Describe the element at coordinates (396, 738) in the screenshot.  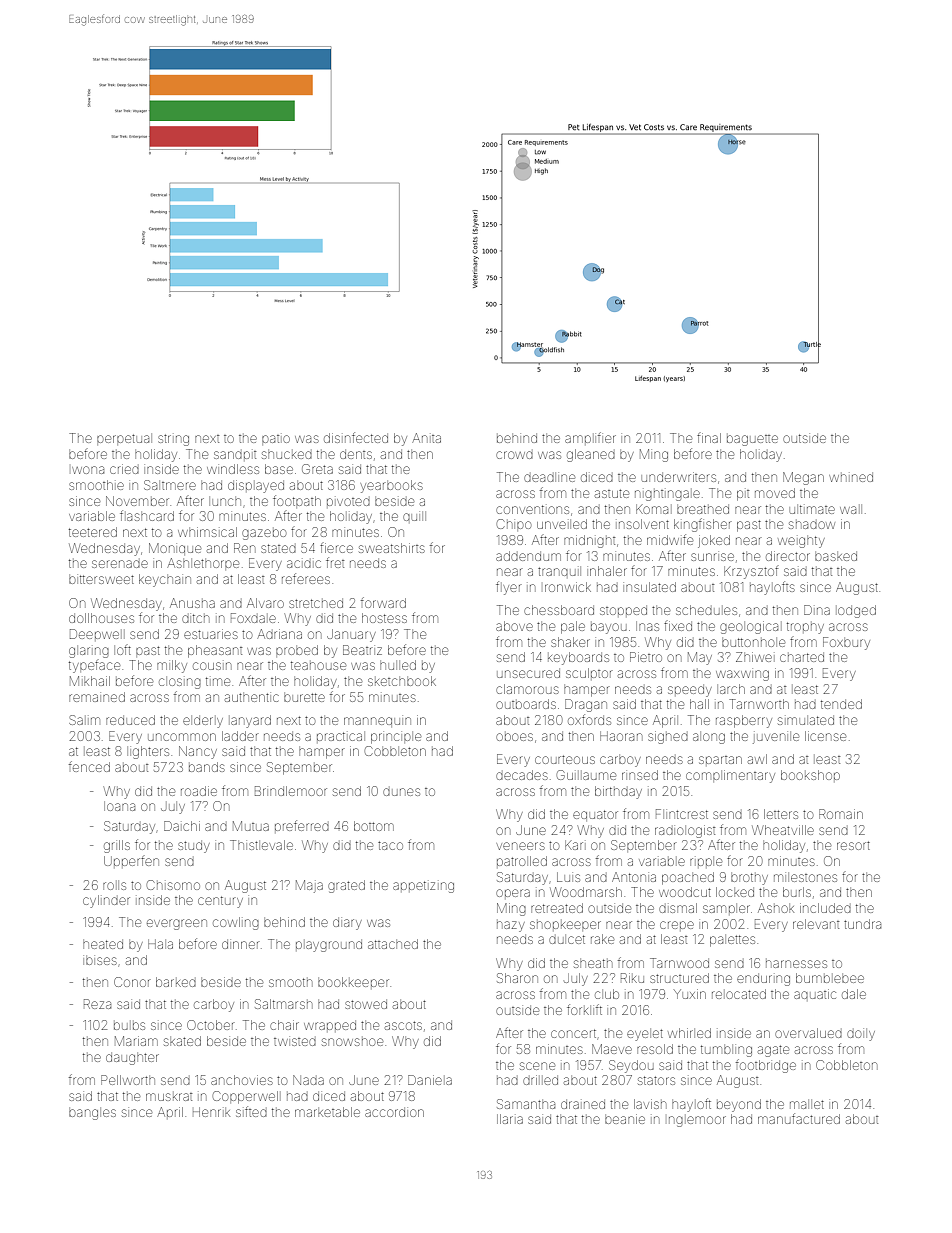
I see `principle` at that location.
